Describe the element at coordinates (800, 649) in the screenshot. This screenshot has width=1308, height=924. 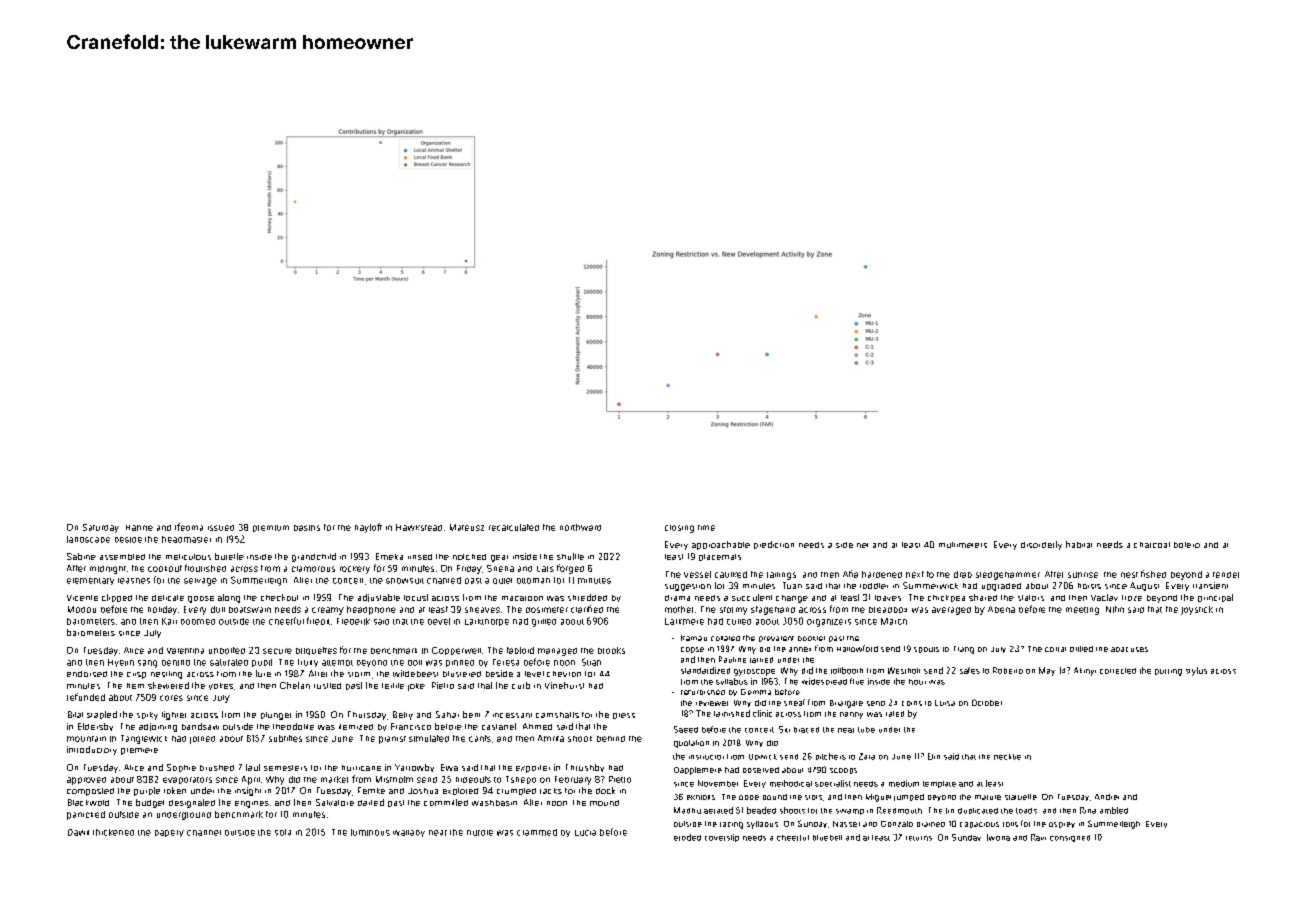
I see `annex` at that location.
